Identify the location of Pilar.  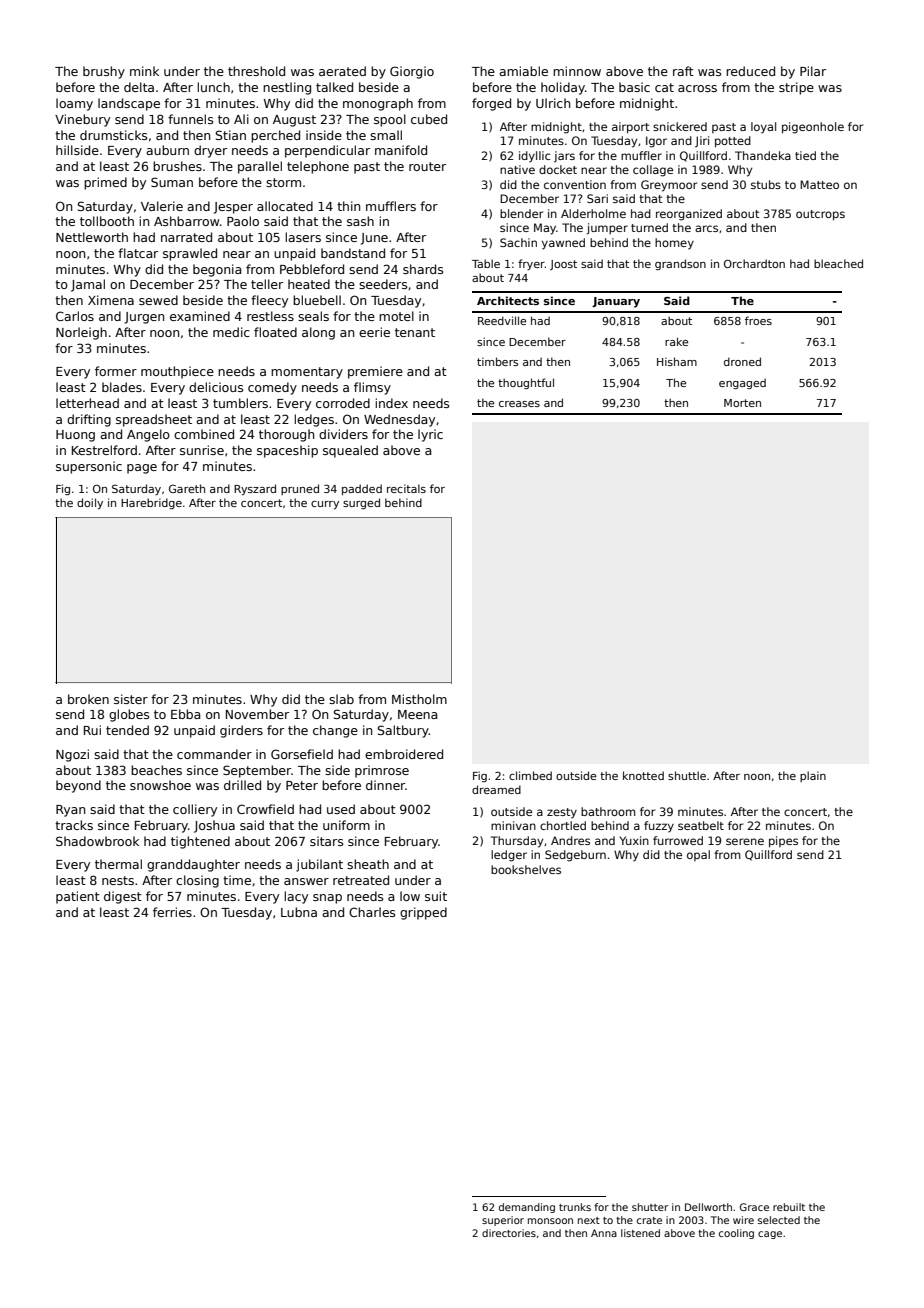
(813, 71).
